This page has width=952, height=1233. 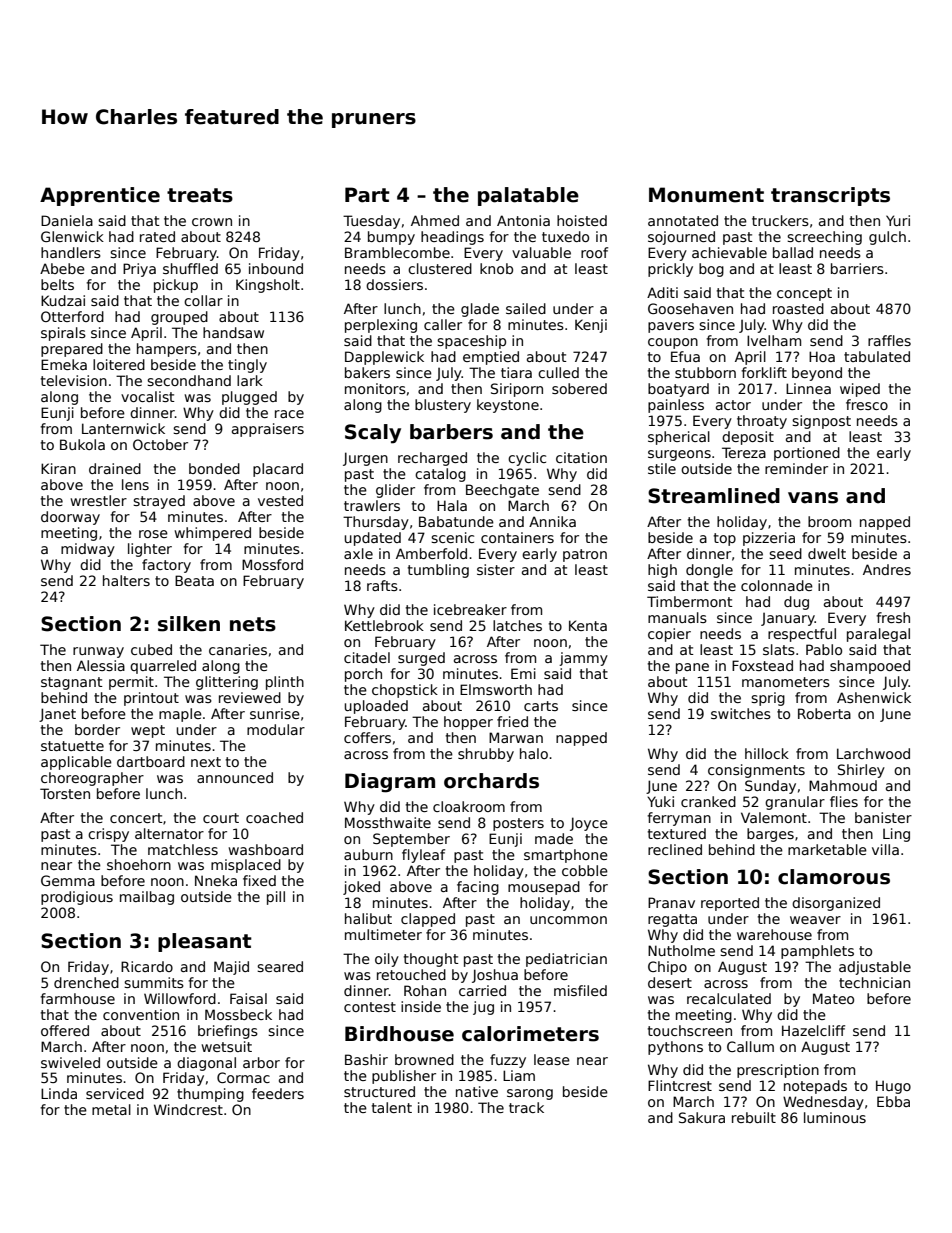 What do you see at coordinates (528, 196) in the page?
I see `palatable` at bounding box center [528, 196].
